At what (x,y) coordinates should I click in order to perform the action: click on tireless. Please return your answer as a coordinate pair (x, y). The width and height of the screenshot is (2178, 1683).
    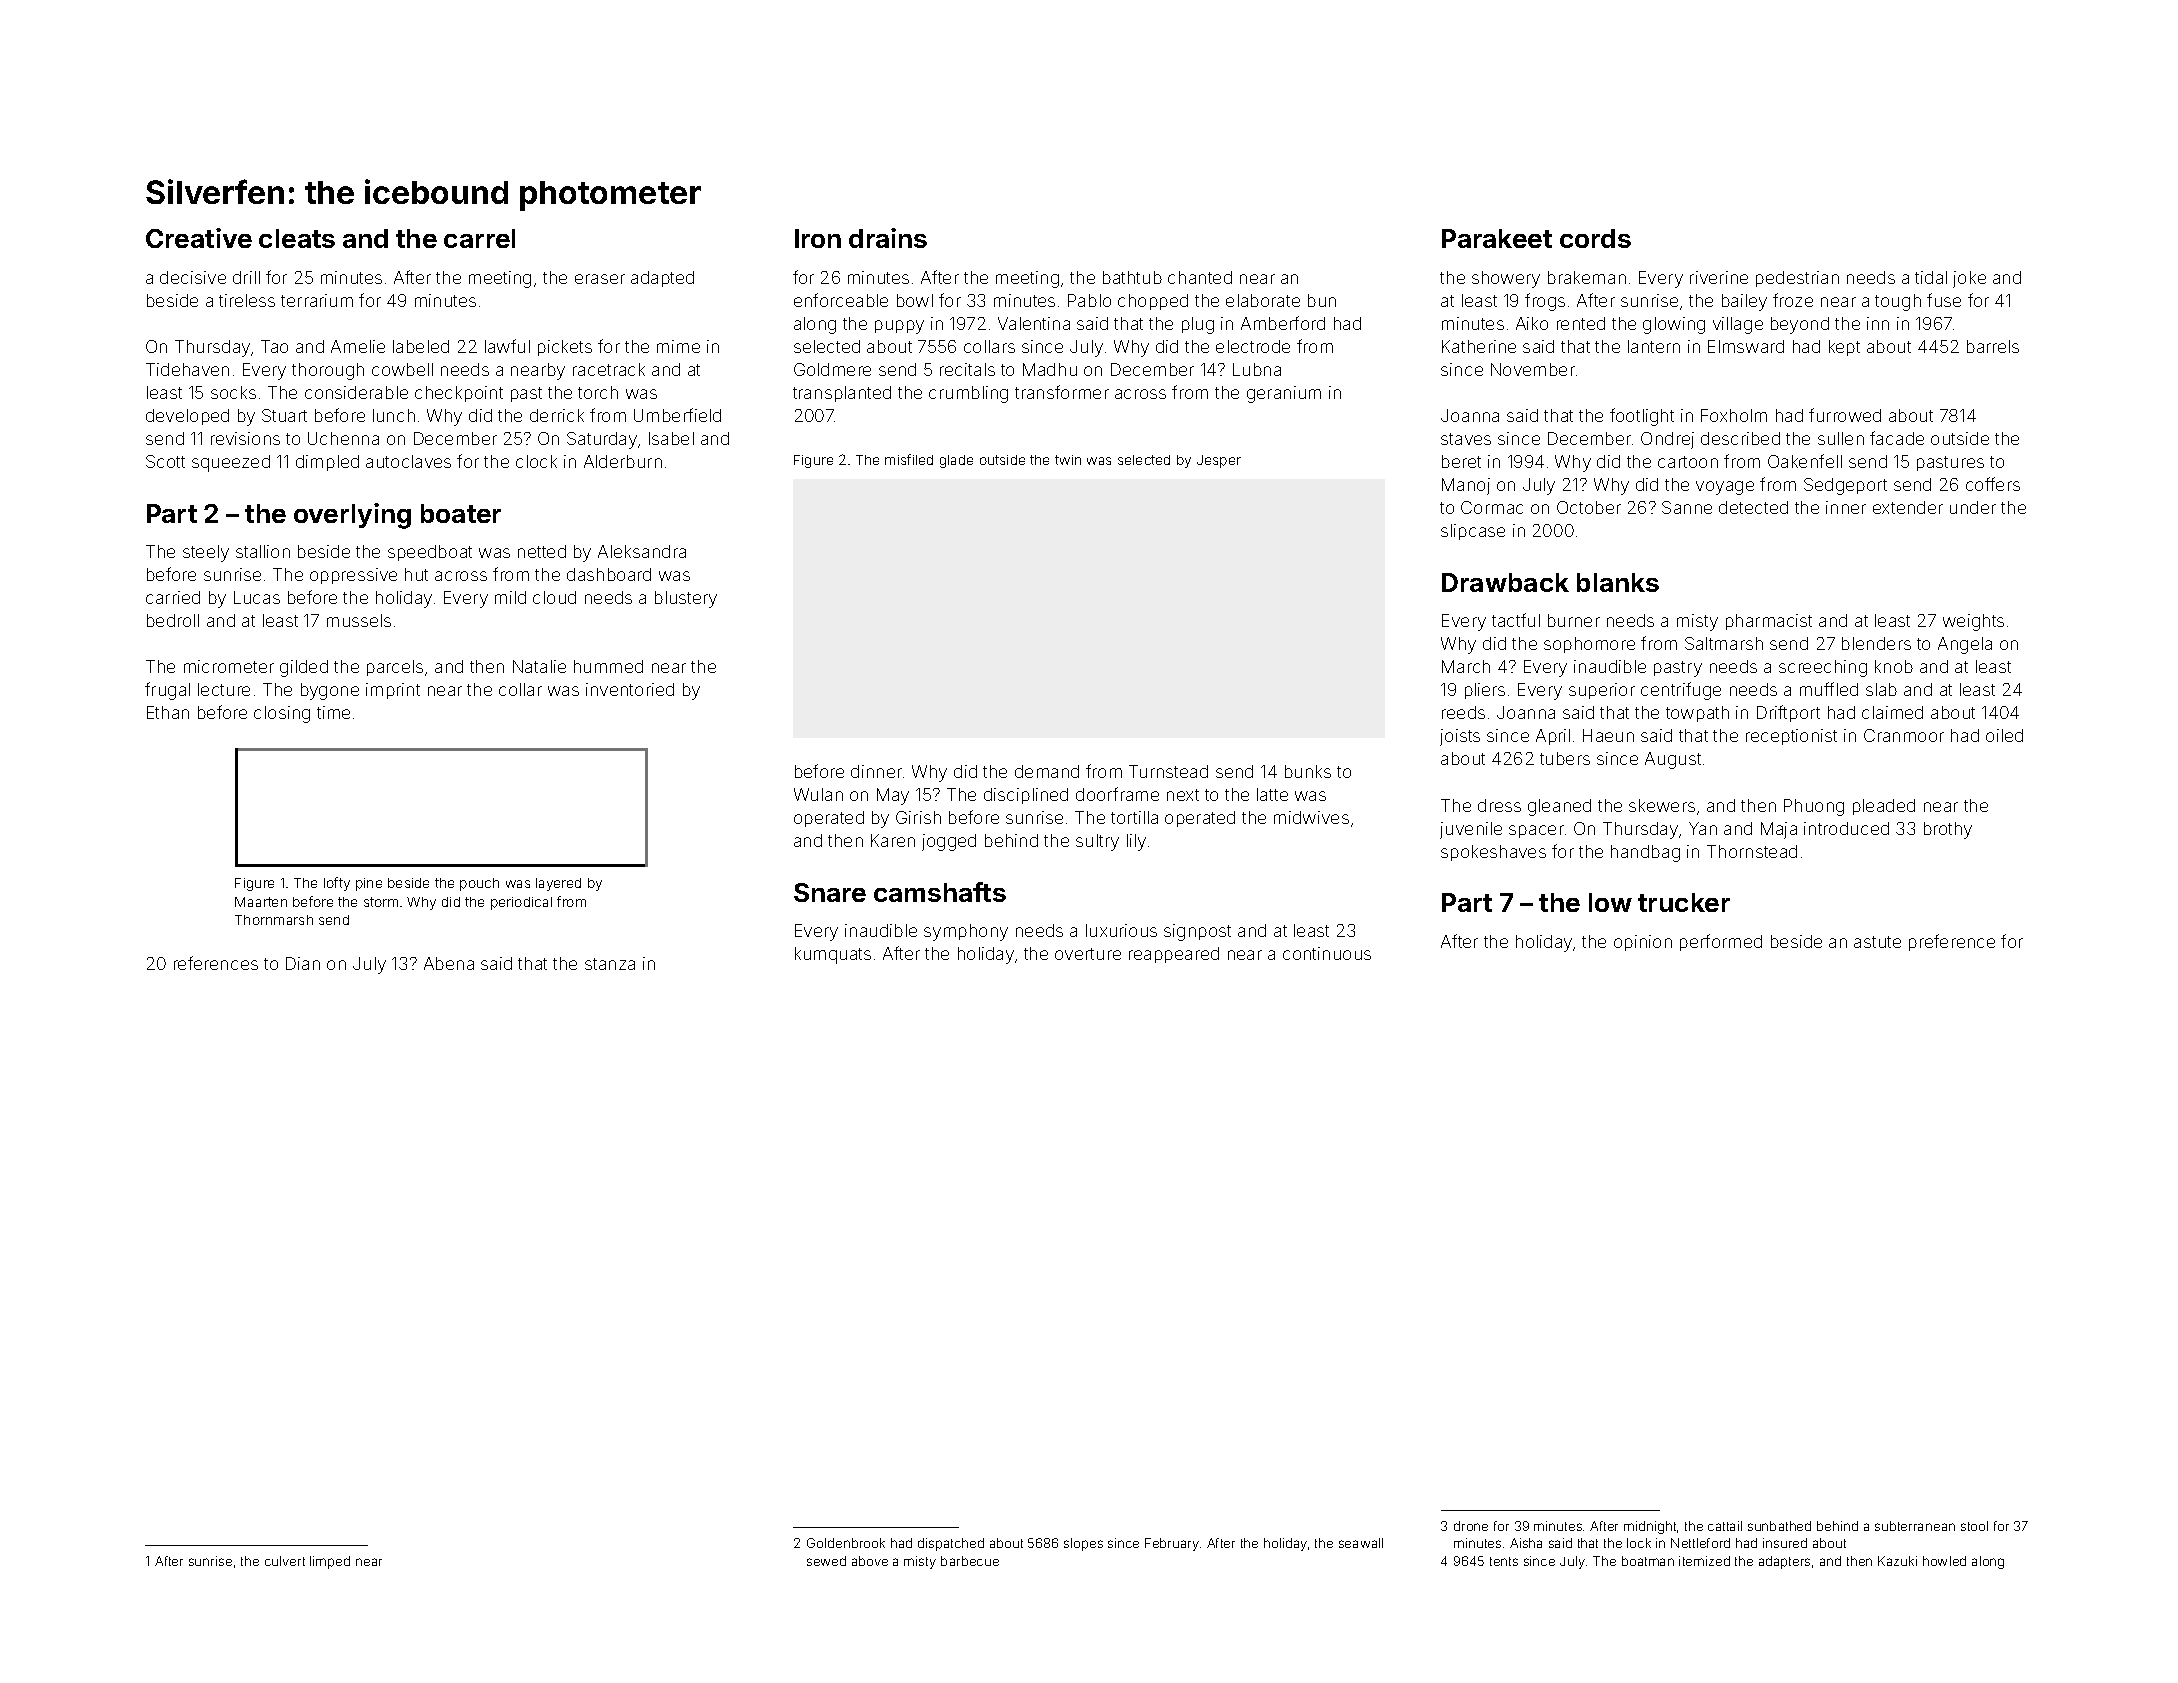
    Looking at the image, I should click on (247, 300).
